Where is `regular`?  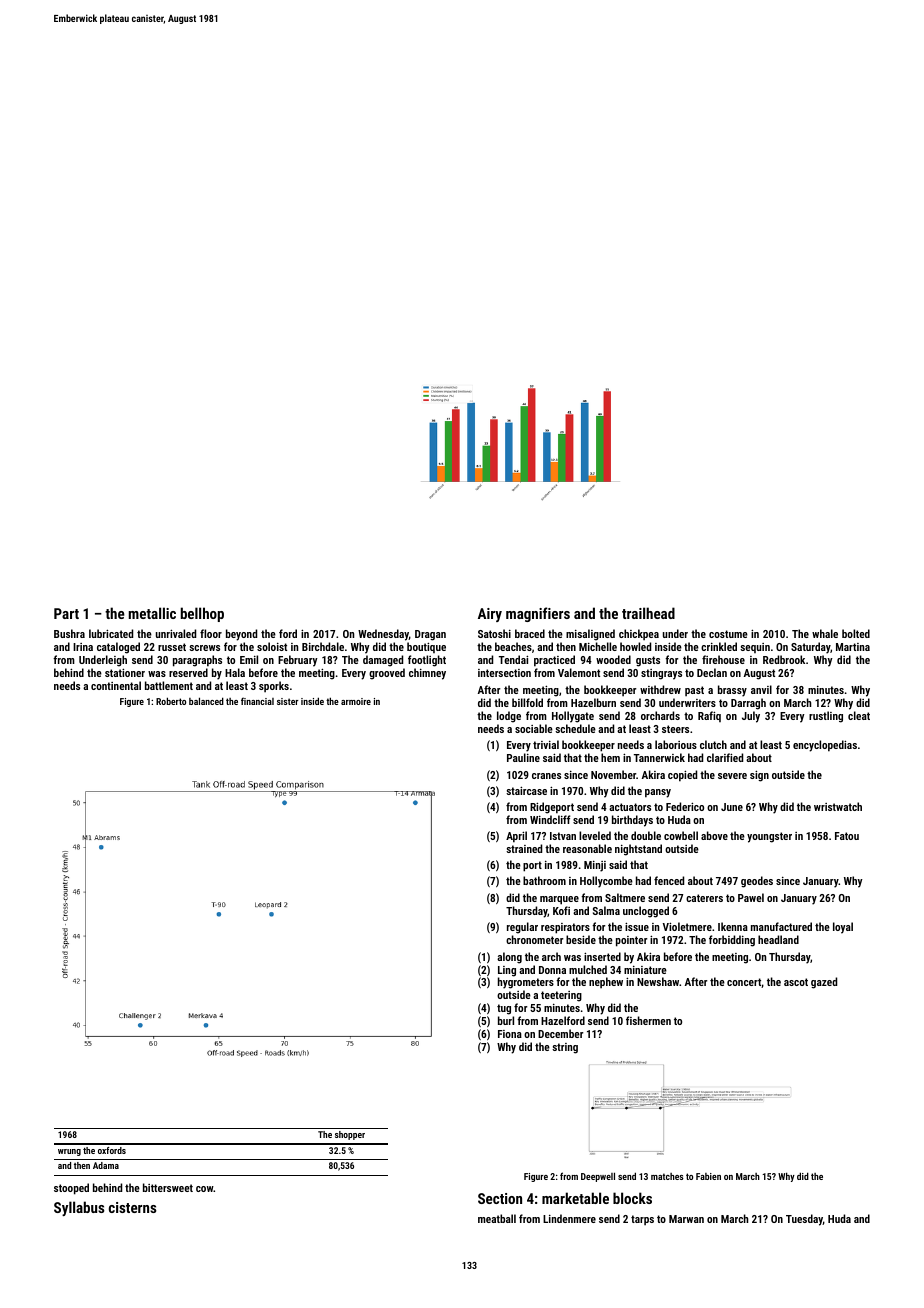 regular is located at coordinates (522, 928).
